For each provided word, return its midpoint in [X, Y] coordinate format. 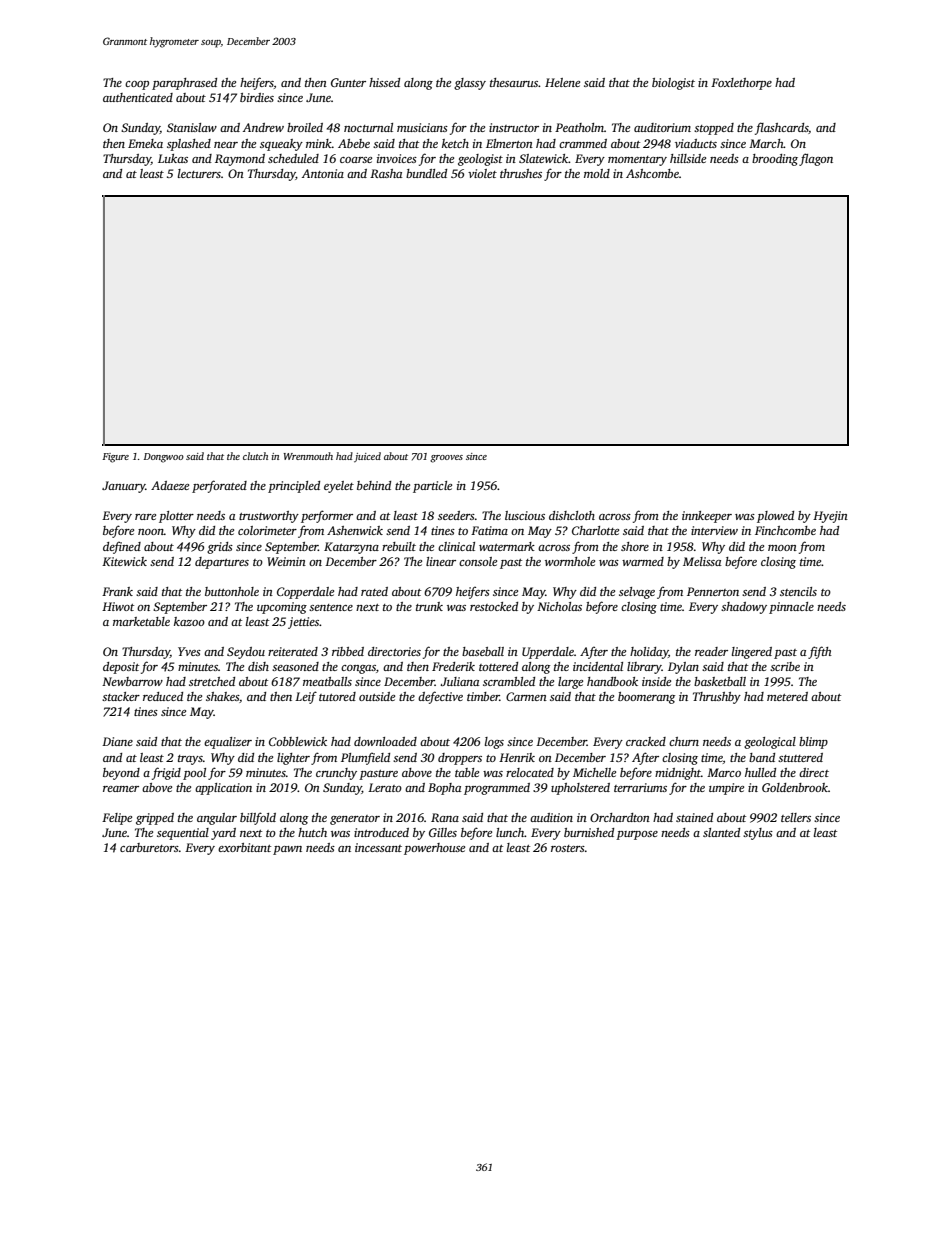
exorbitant [244, 847]
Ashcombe [652, 173]
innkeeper [707, 517]
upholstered [580, 789]
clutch [255, 456]
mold [597, 173]
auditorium [662, 127]
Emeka [145, 143]
